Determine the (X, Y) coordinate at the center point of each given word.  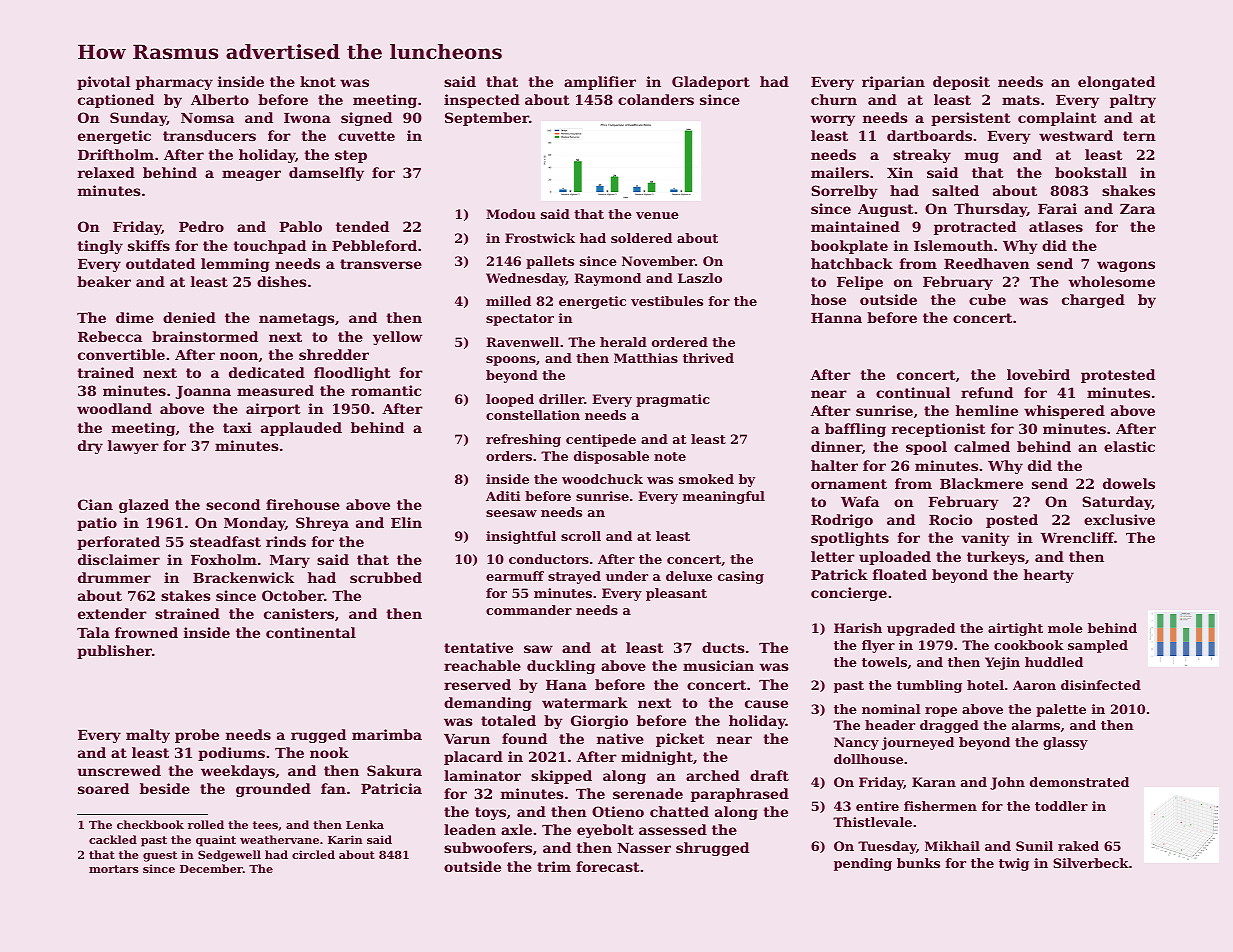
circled (313, 854)
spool (926, 448)
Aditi (503, 496)
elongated (1116, 83)
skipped (561, 777)
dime (135, 317)
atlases (1056, 226)
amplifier (600, 83)
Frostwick (540, 238)
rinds (286, 541)
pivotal (103, 83)
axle (516, 829)
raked (1078, 846)
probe (197, 736)
